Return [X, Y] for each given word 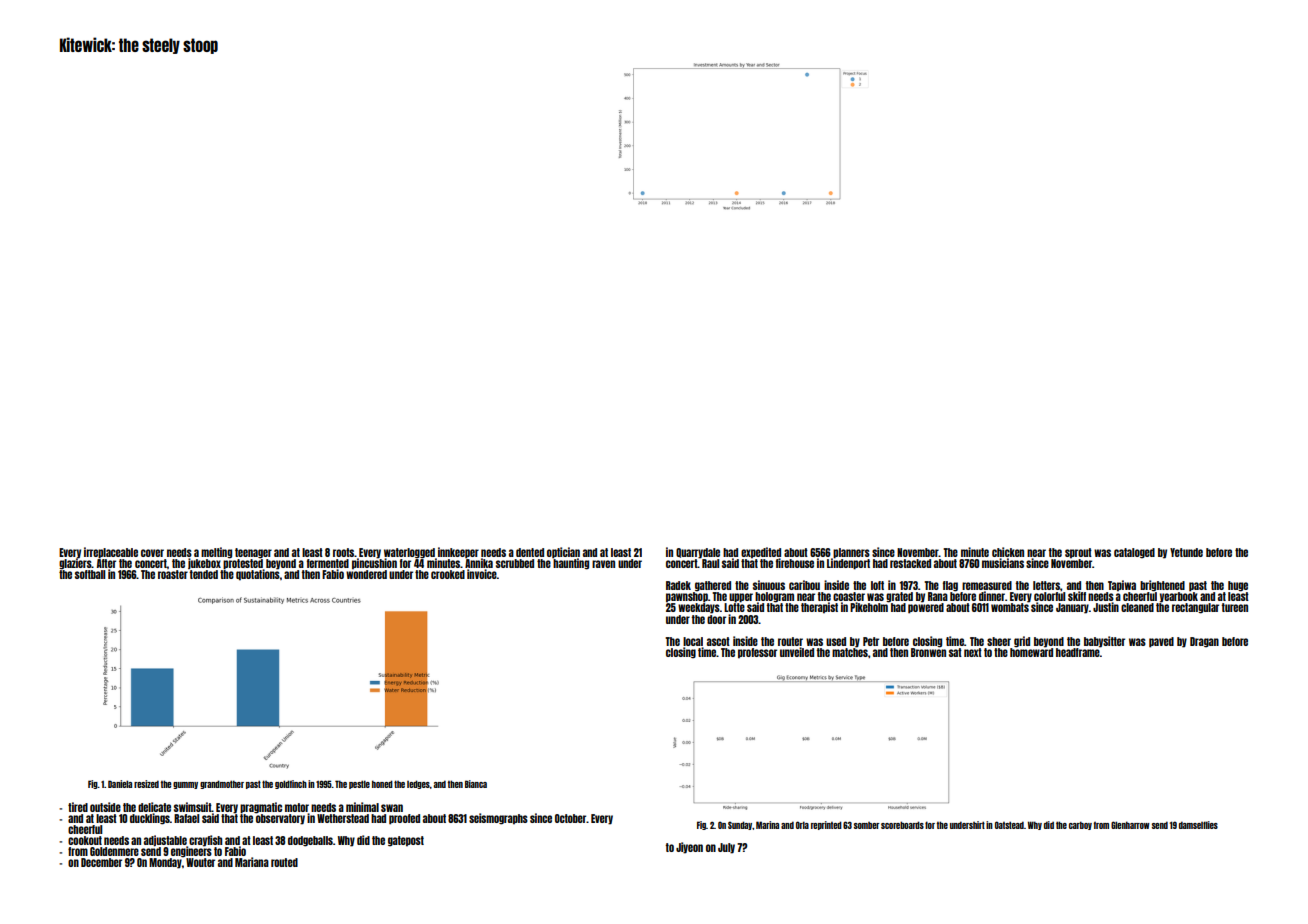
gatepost [406, 841]
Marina [767, 825]
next [973, 652]
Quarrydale [698, 553]
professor [757, 653]
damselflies [1198, 825]
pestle [359, 784]
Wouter [200, 862]
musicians [1003, 563]
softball [90, 574]
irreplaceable [111, 552]
